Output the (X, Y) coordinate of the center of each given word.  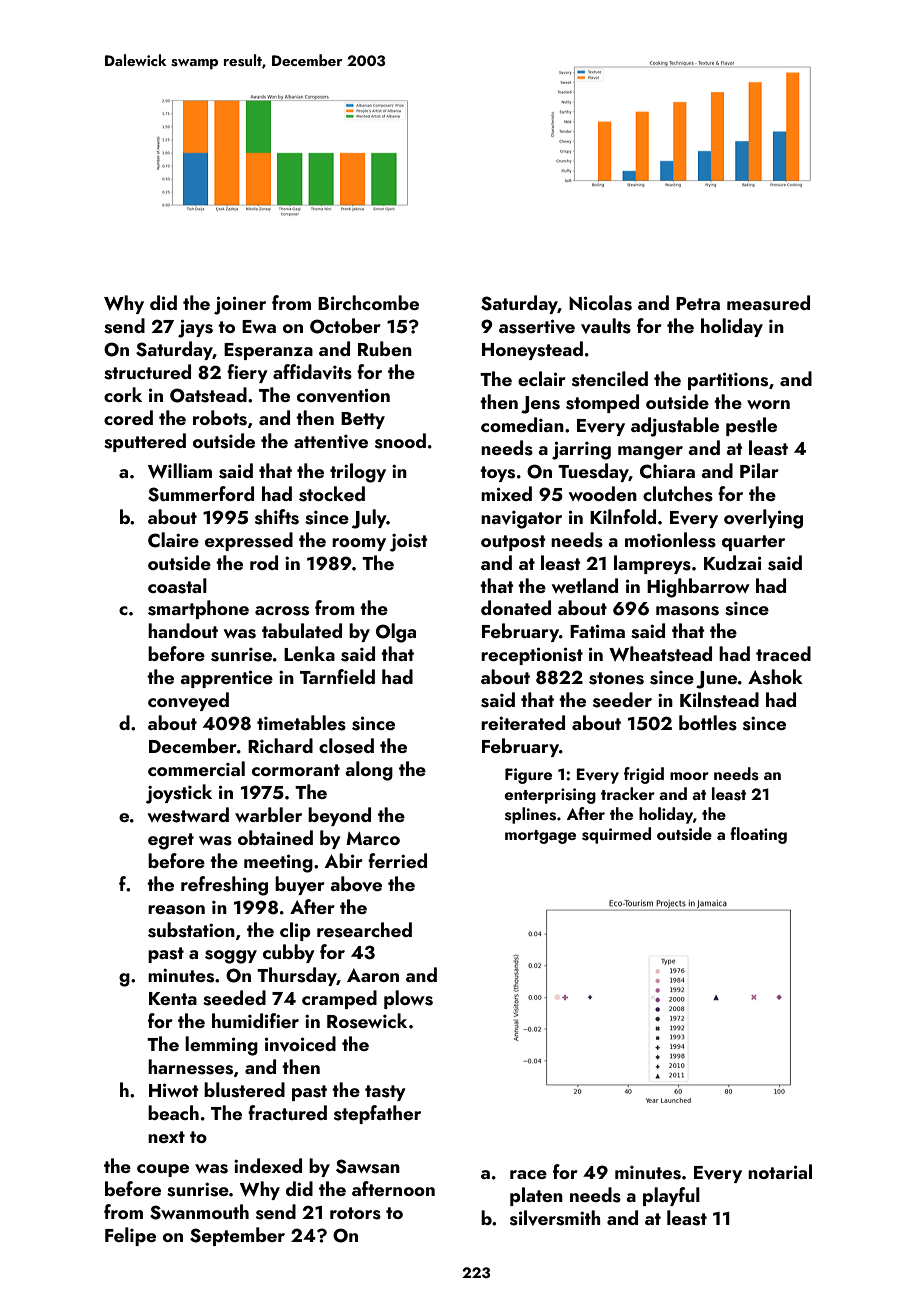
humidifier (255, 1020)
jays (195, 328)
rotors (355, 1213)
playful (671, 1196)
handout (183, 630)
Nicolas (600, 303)
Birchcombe (368, 302)
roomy (359, 544)
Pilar (759, 470)
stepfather (377, 1114)
